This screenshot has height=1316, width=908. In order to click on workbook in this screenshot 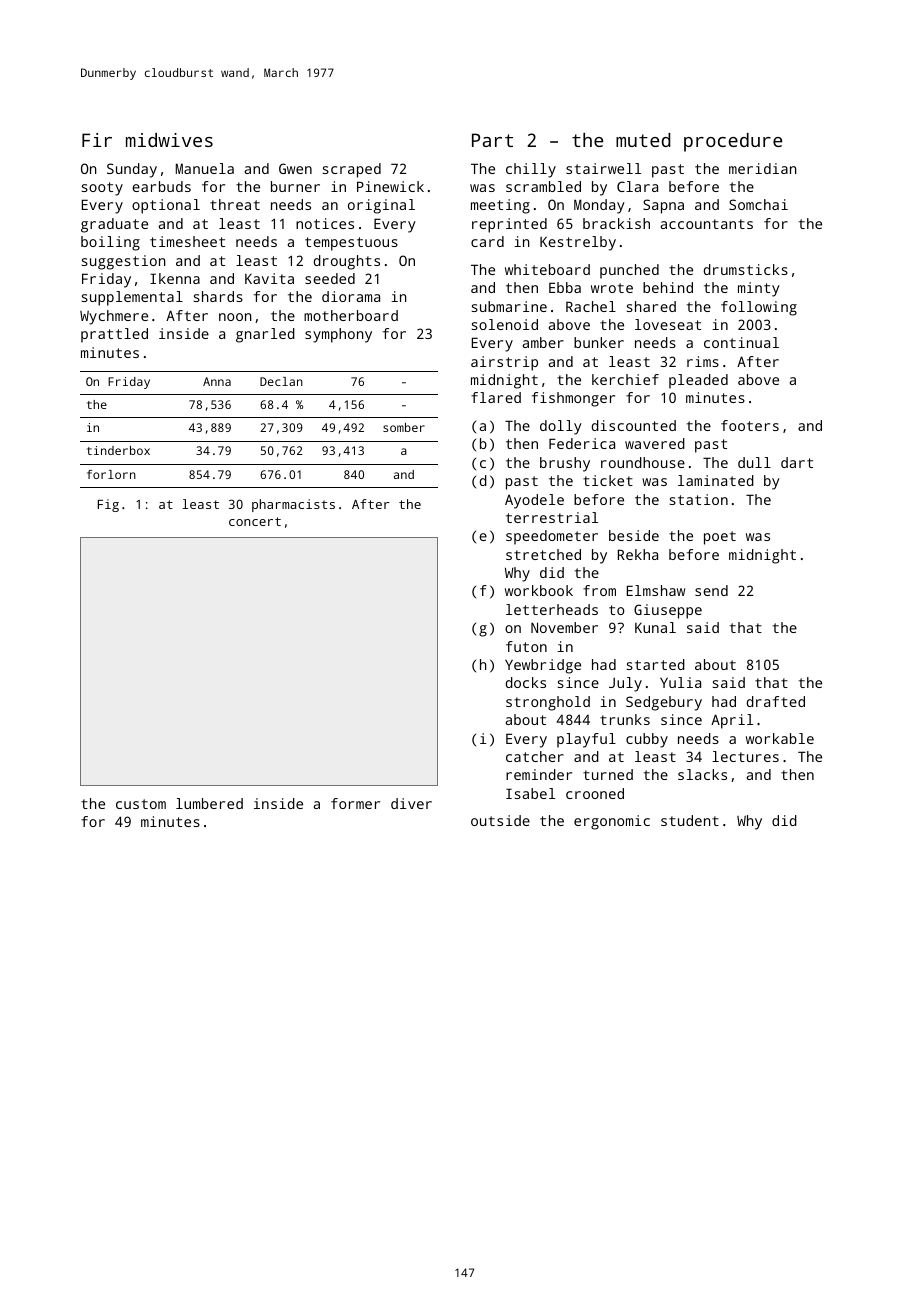, I will do `click(539, 590)`.
